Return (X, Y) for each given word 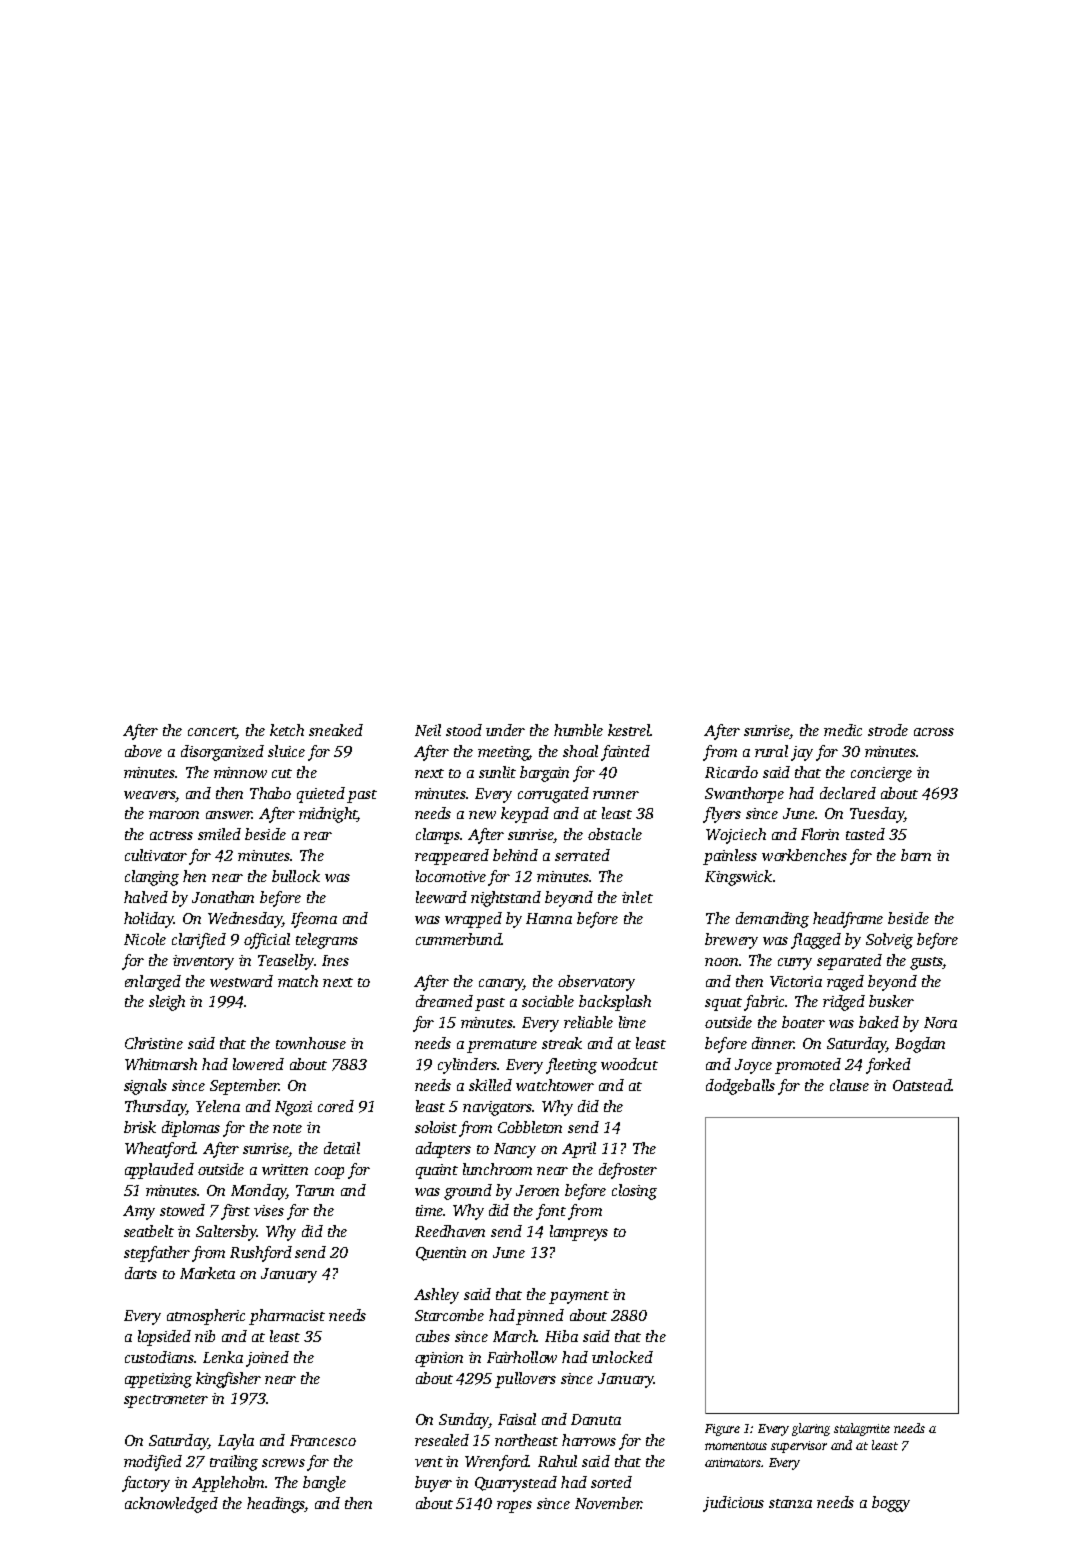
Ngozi (293, 1108)
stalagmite (862, 1429)
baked (879, 1022)
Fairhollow (522, 1357)
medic (843, 730)
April (579, 1150)
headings (275, 1505)
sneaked (336, 730)
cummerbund (459, 939)
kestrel (629, 730)
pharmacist (287, 1317)
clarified (199, 941)
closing (634, 1192)
